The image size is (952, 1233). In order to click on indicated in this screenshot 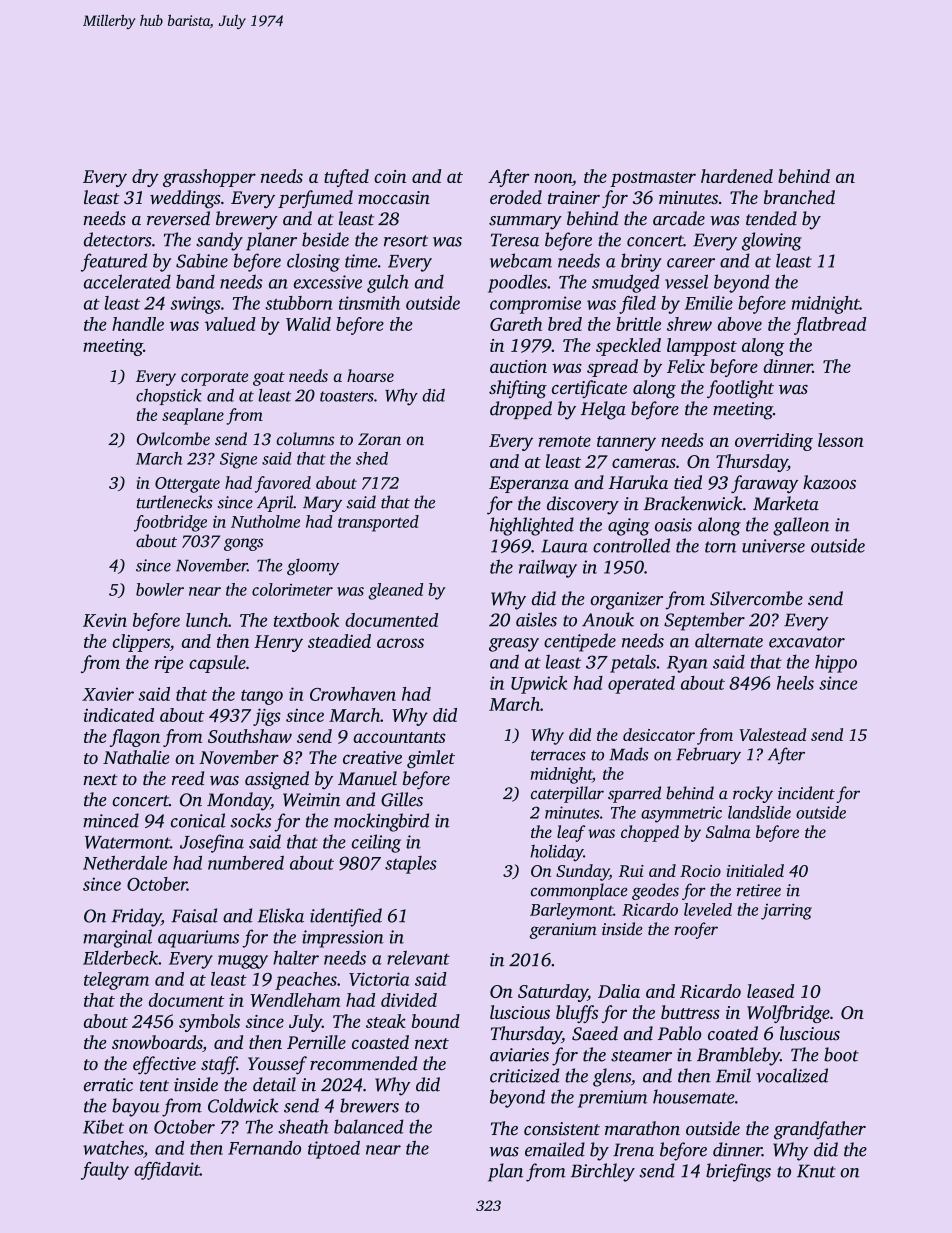, I will do `click(119, 715)`.
